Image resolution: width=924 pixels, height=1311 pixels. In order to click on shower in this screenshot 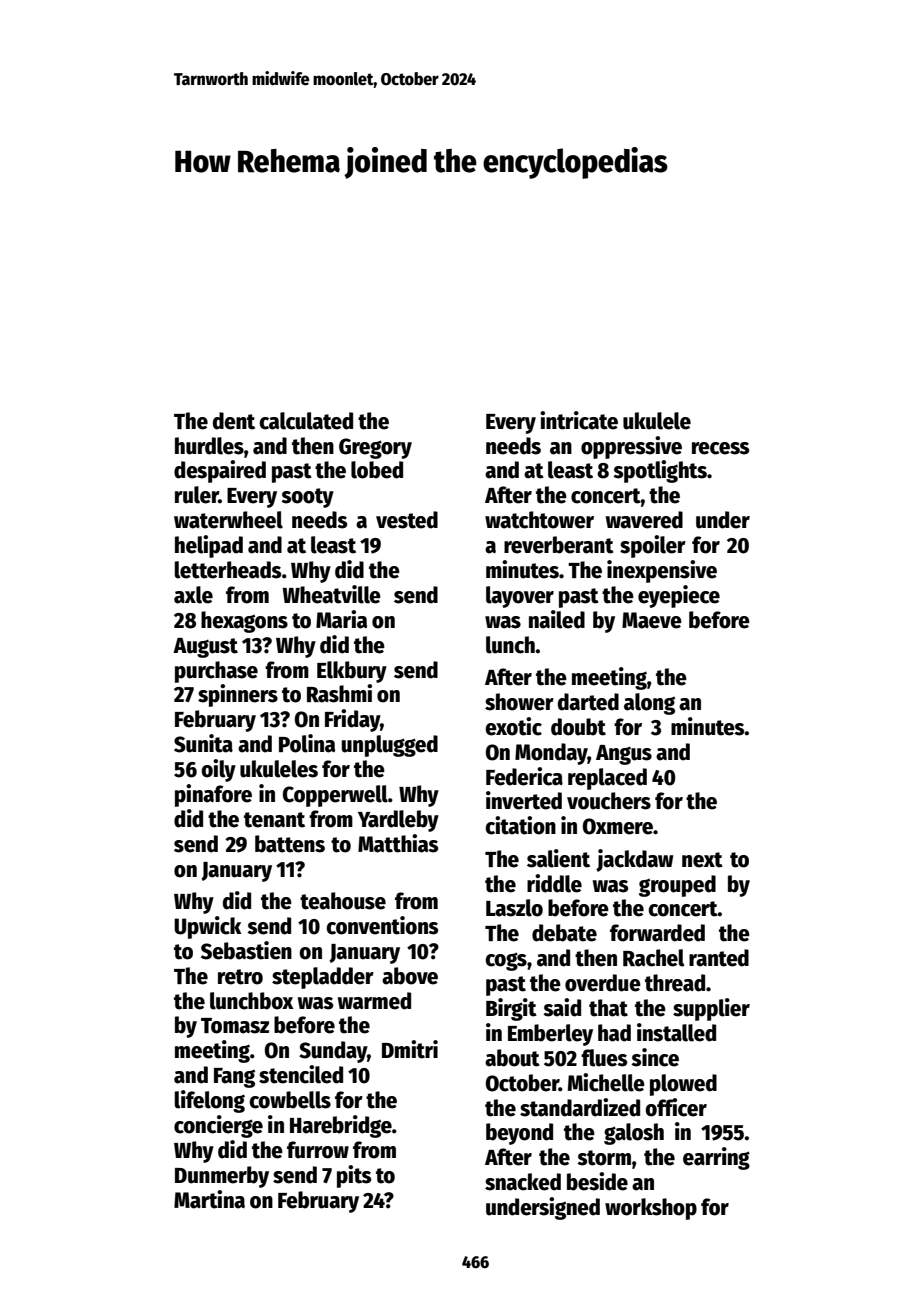, I will do `click(519, 702)`.
